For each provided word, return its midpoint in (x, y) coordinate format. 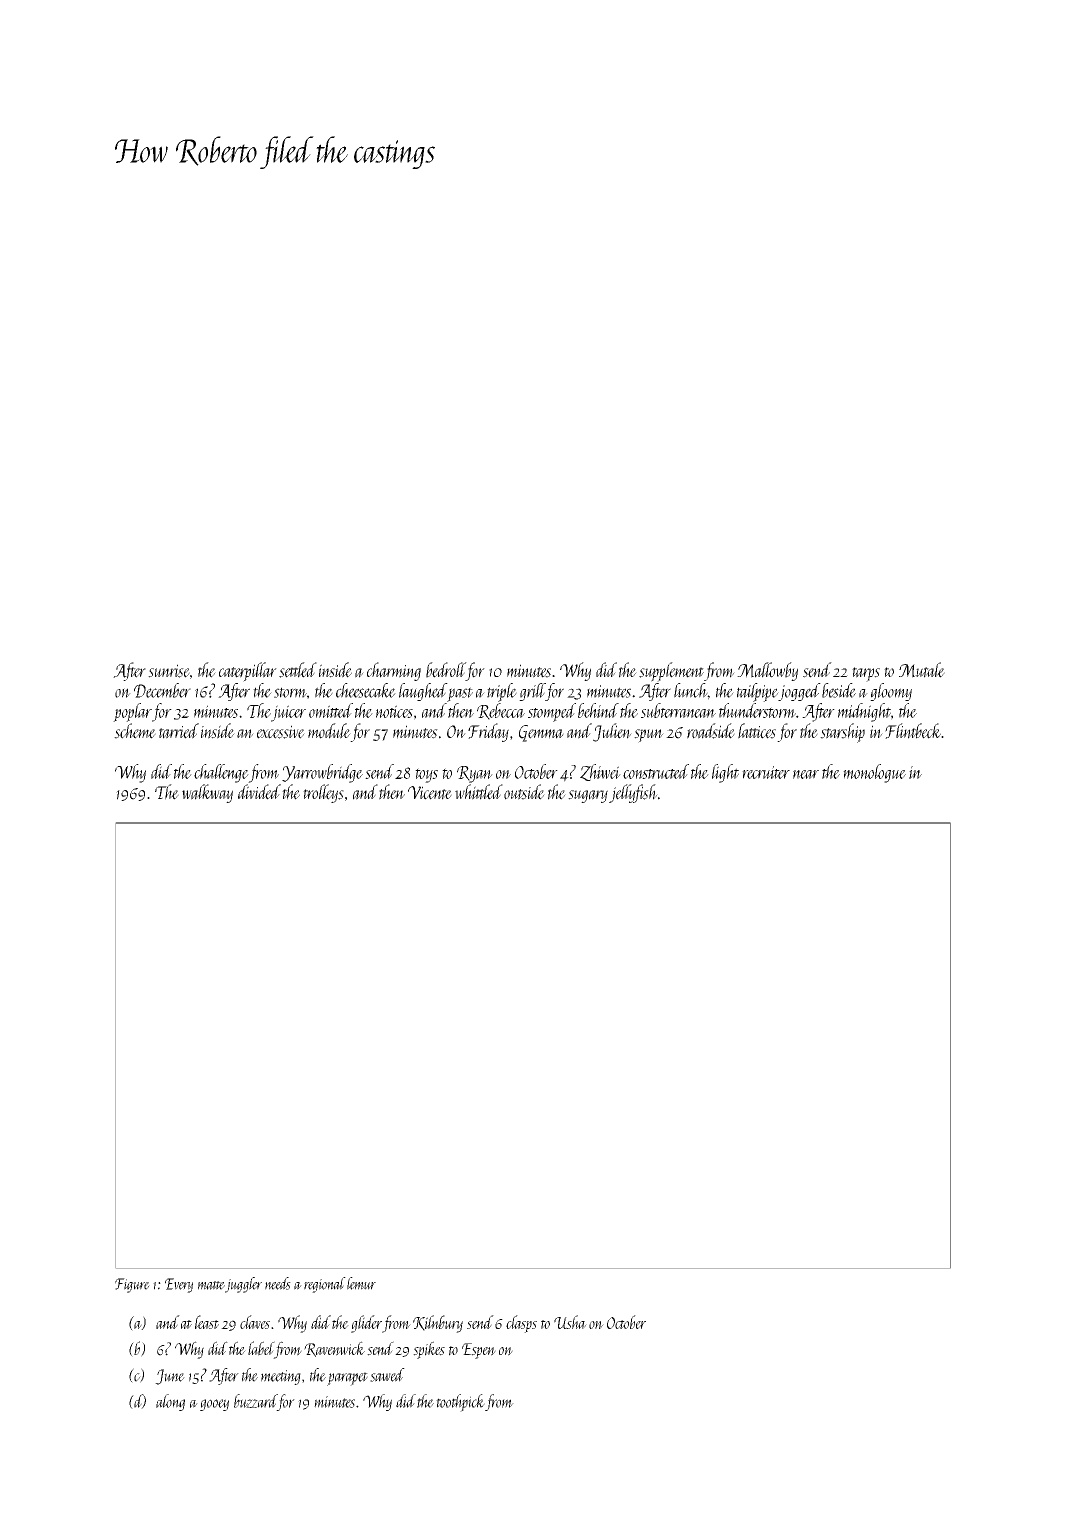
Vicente (430, 793)
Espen (479, 1351)
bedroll (446, 670)
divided (259, 792)
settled (298, 670)
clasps (521, 1324)
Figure (132, 1285)
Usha (570, 1322)
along (170, 1402)
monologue (874, 773)
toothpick (460, 1403)
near (806, 774)
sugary (588, 796)
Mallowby (767, 671)
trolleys (323, 793)
